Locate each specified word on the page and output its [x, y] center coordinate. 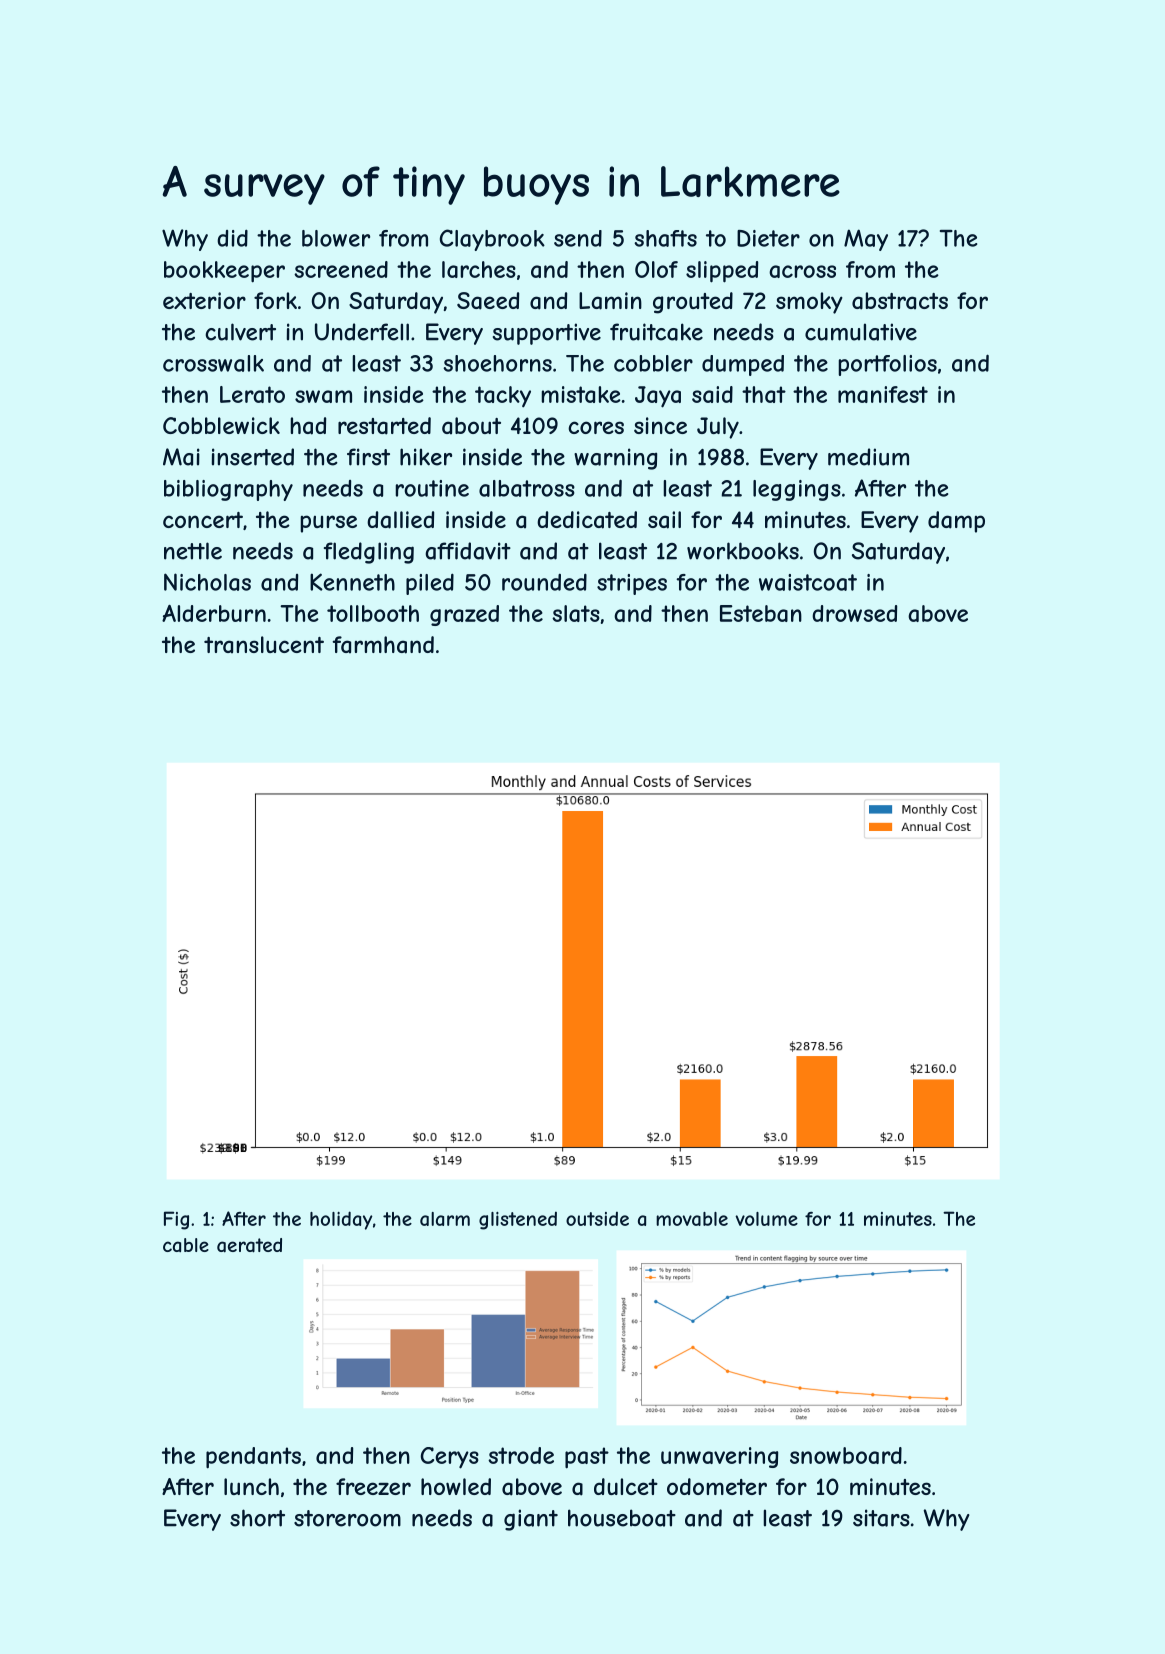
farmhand [383, 645]
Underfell [362, 332]
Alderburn [214, 613]
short [257, 1518]
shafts [665, 238]
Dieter [768, 238]
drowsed [854, 613]
